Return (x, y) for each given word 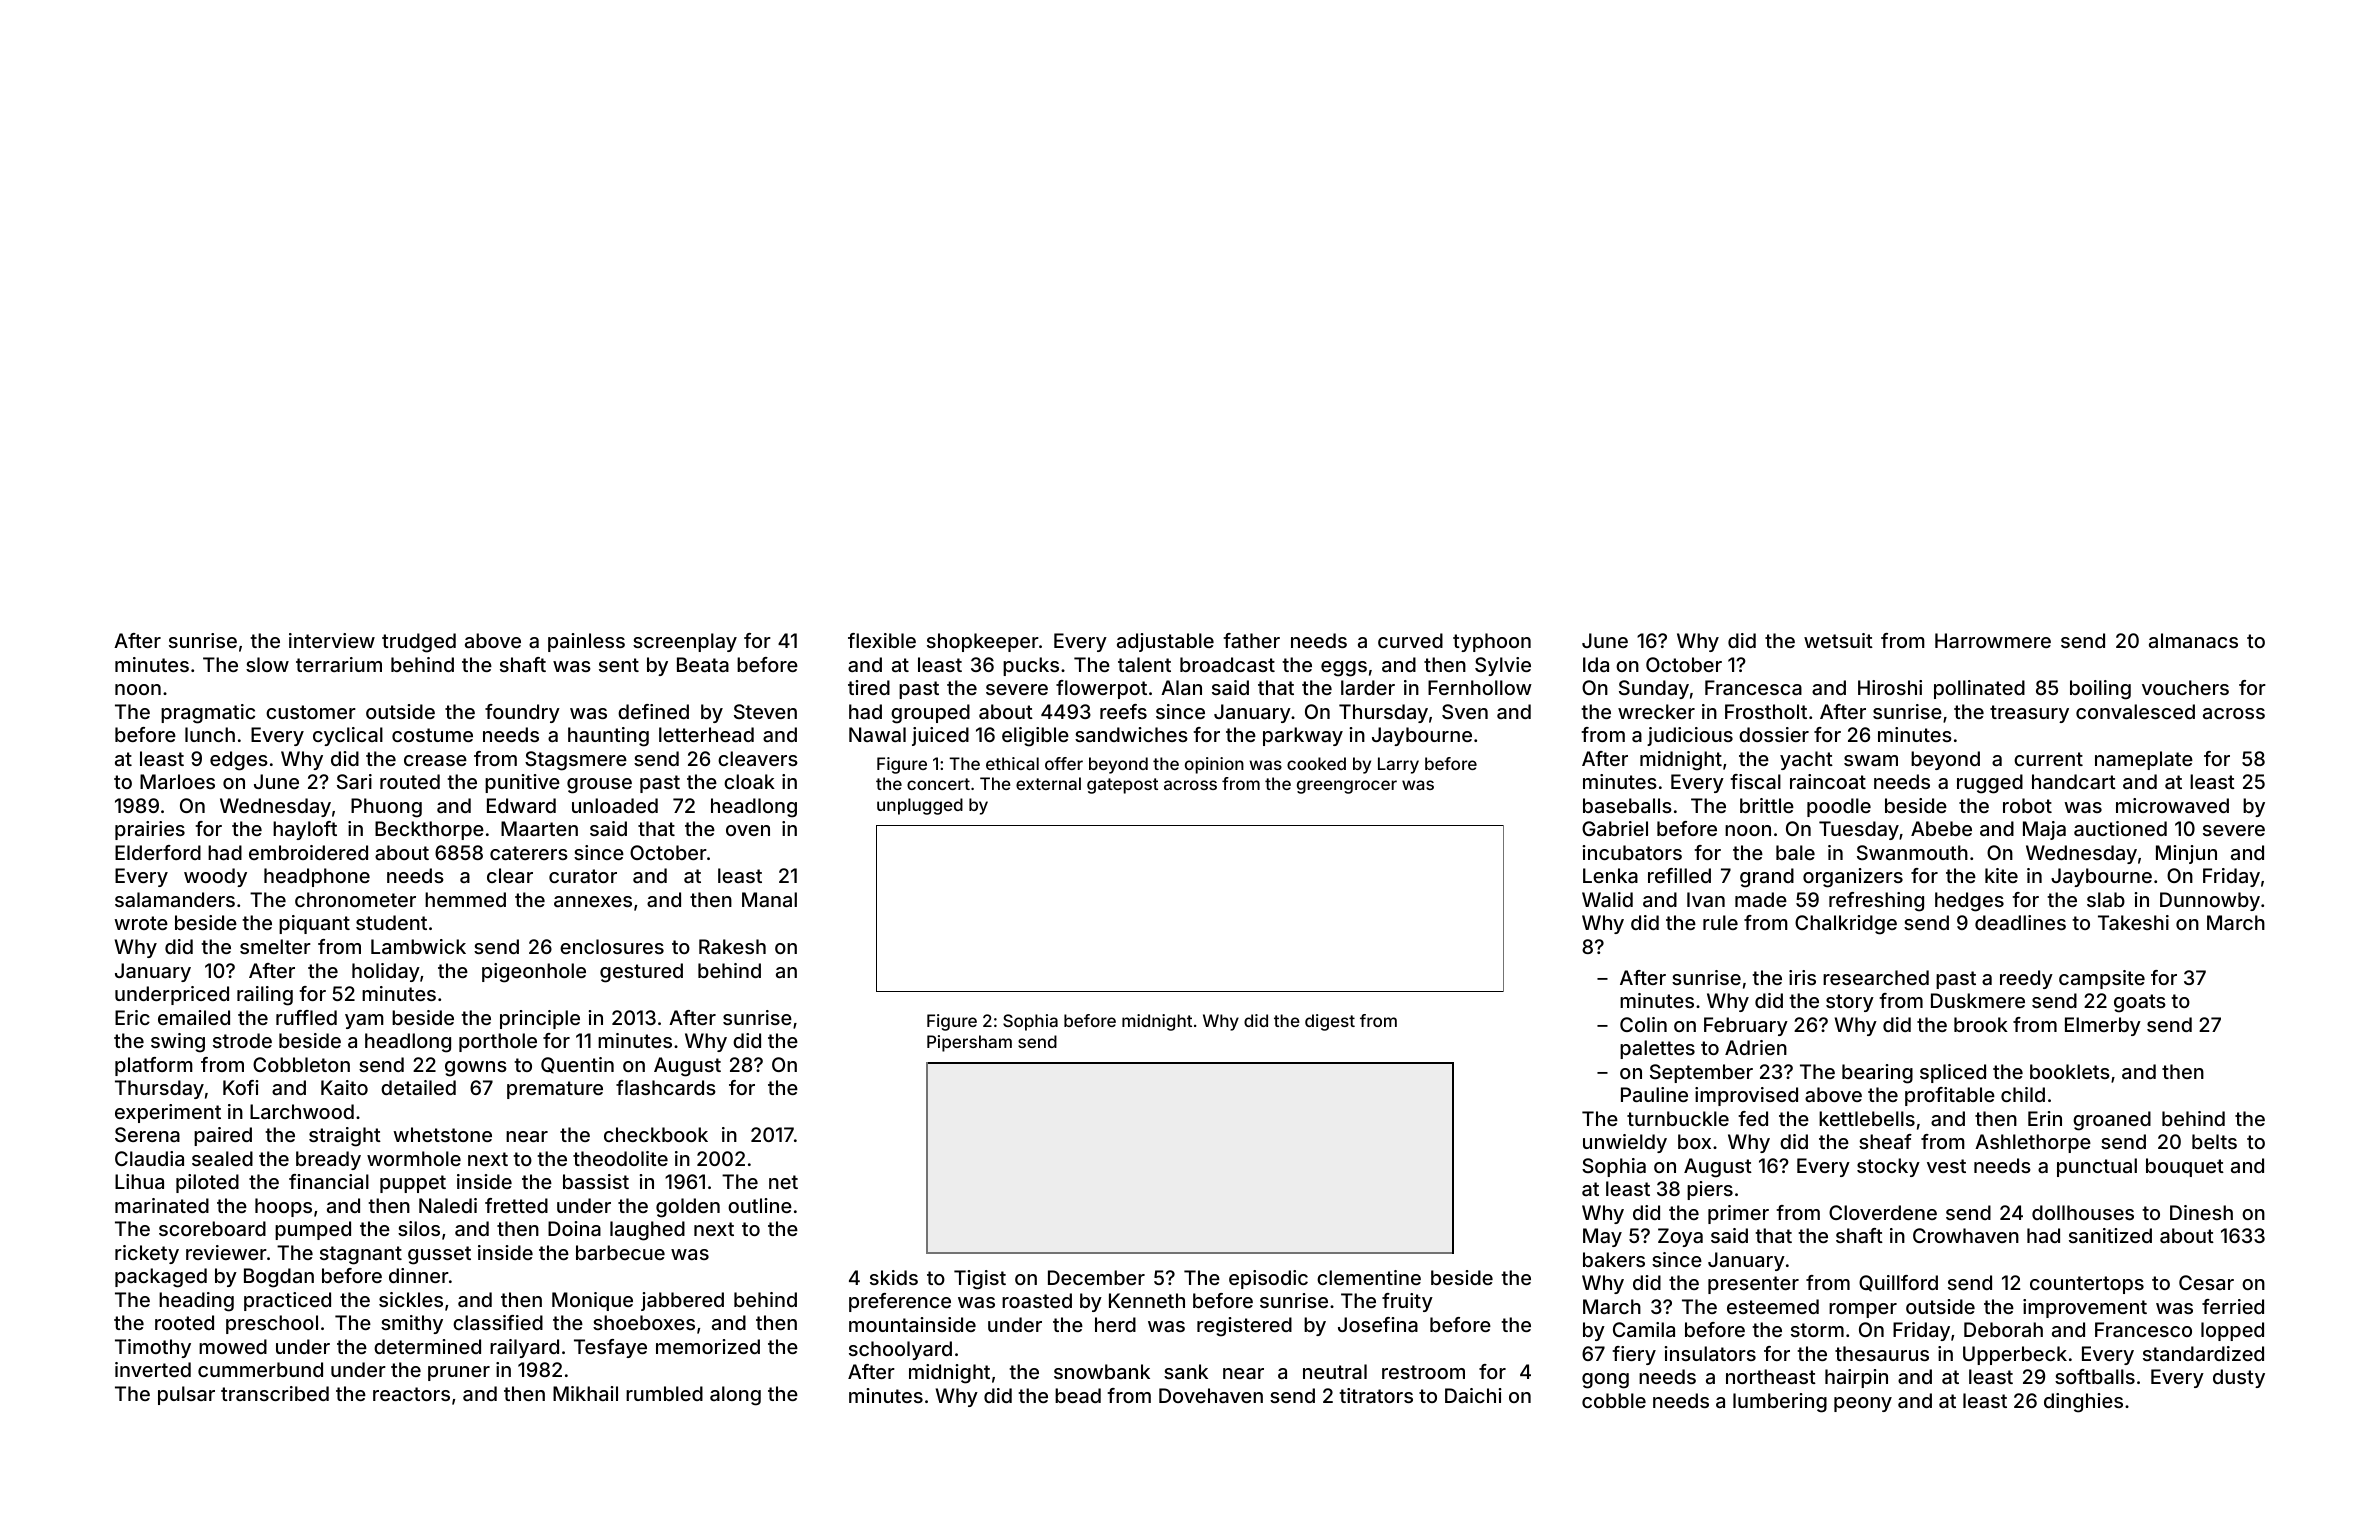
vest (1946, 1166)
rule (1720, 922)
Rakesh (732, 946)
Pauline (1654, 1094)
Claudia (149, 1158)
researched (1876, 977)
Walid (1607, 899)
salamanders (175, 899)
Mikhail (585, 1393)
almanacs (2193, 640)
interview (332, 640)
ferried (2233, 1306)
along (735, 1396)
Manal (769, 899)
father (1251, 640)
